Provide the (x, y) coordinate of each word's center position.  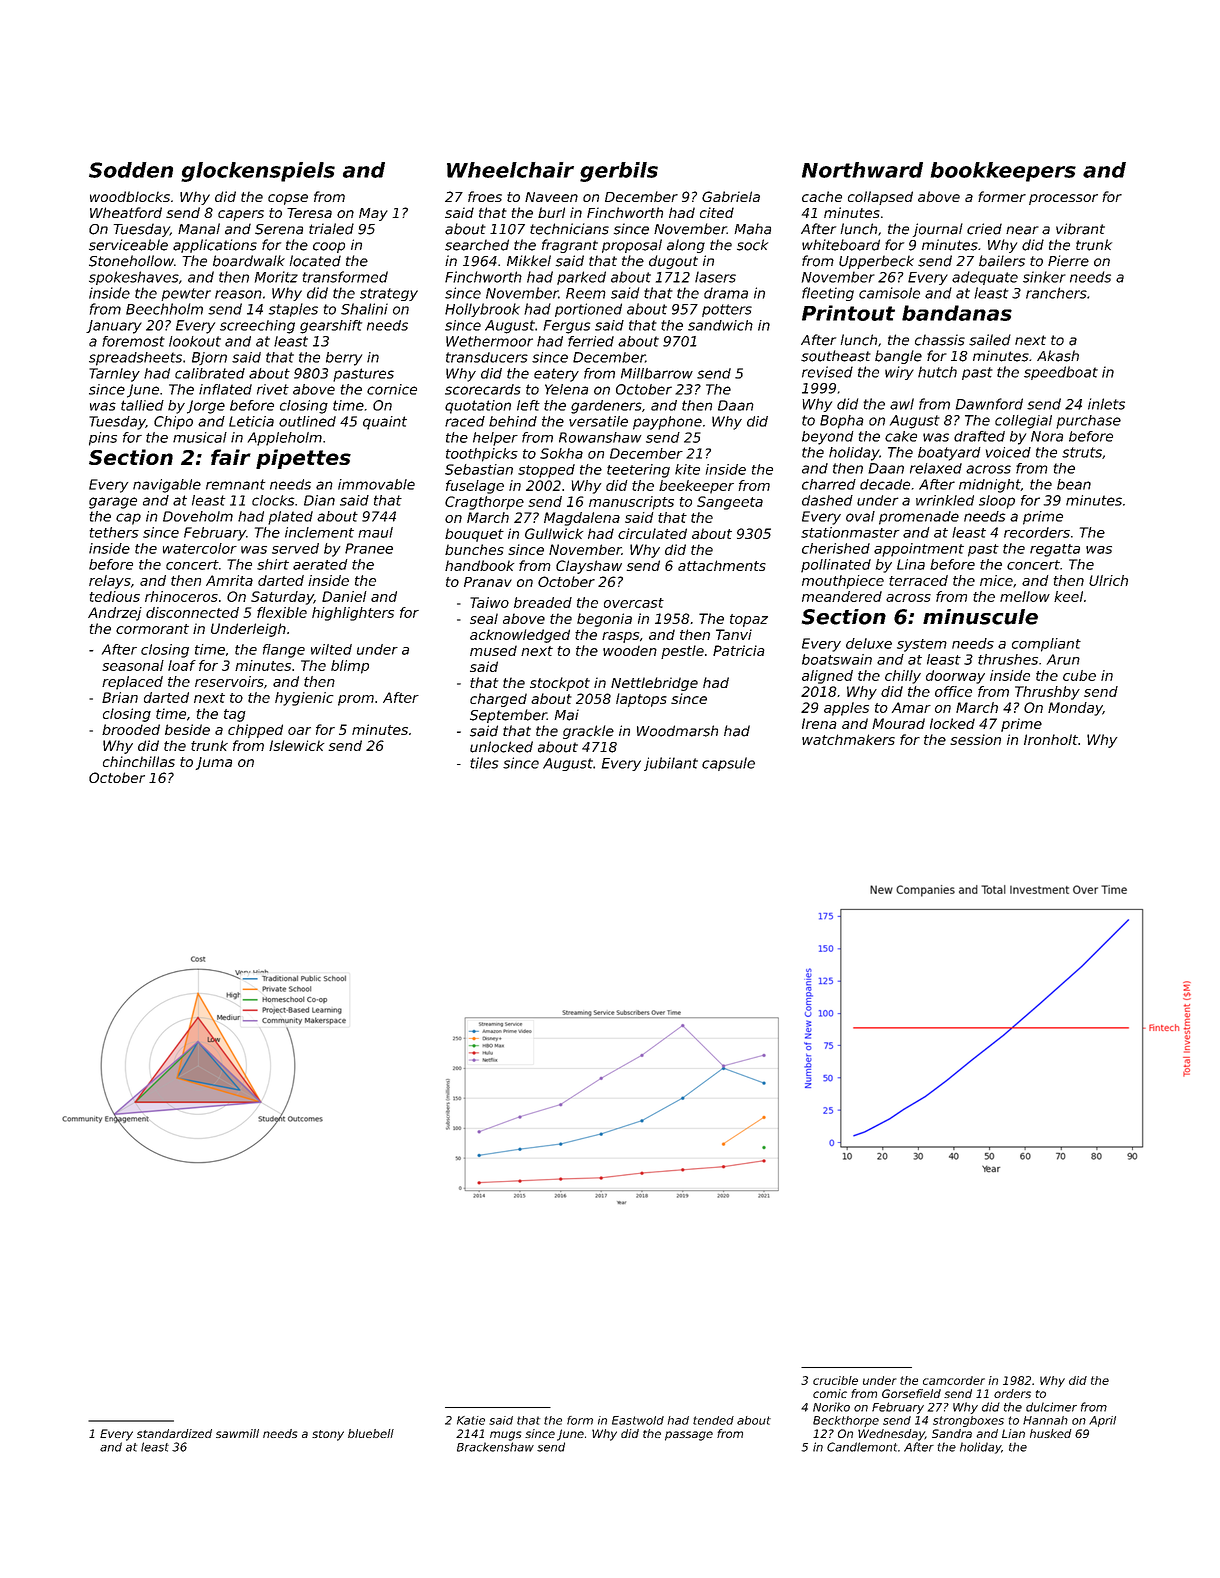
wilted (331, 649)
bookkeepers (1003, 172)
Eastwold (638, 1420)
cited (717, 212)
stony (328, 1435)
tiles (484, 763)
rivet (273, 389)
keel (1068, 596)
